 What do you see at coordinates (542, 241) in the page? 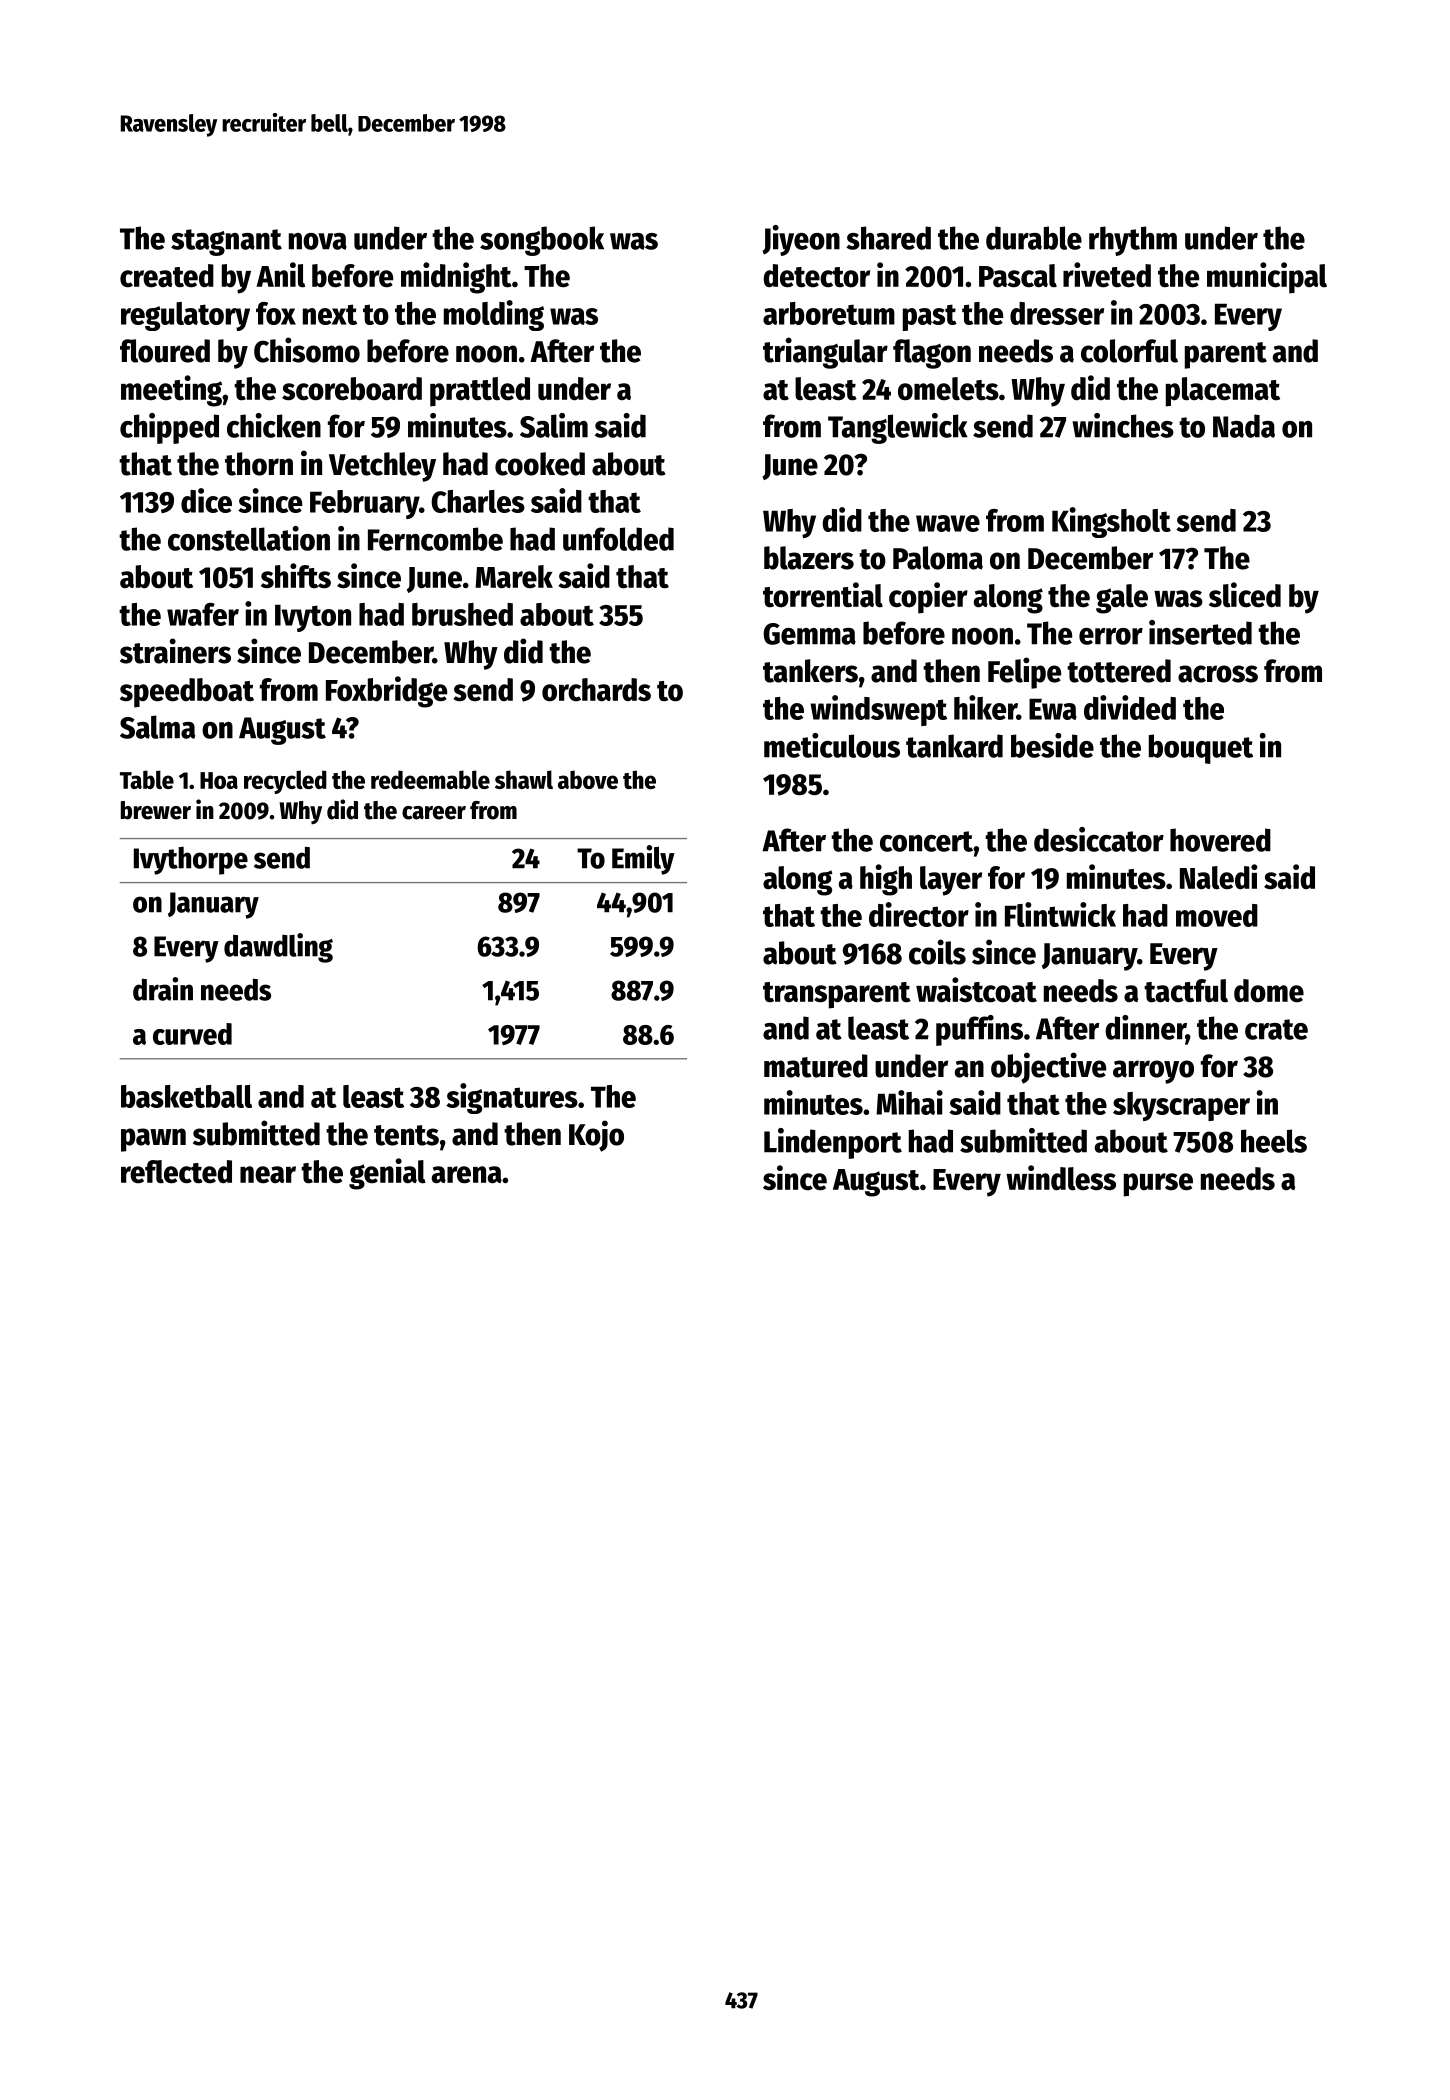
I see `songbook` at bounding box center [542, 241].
